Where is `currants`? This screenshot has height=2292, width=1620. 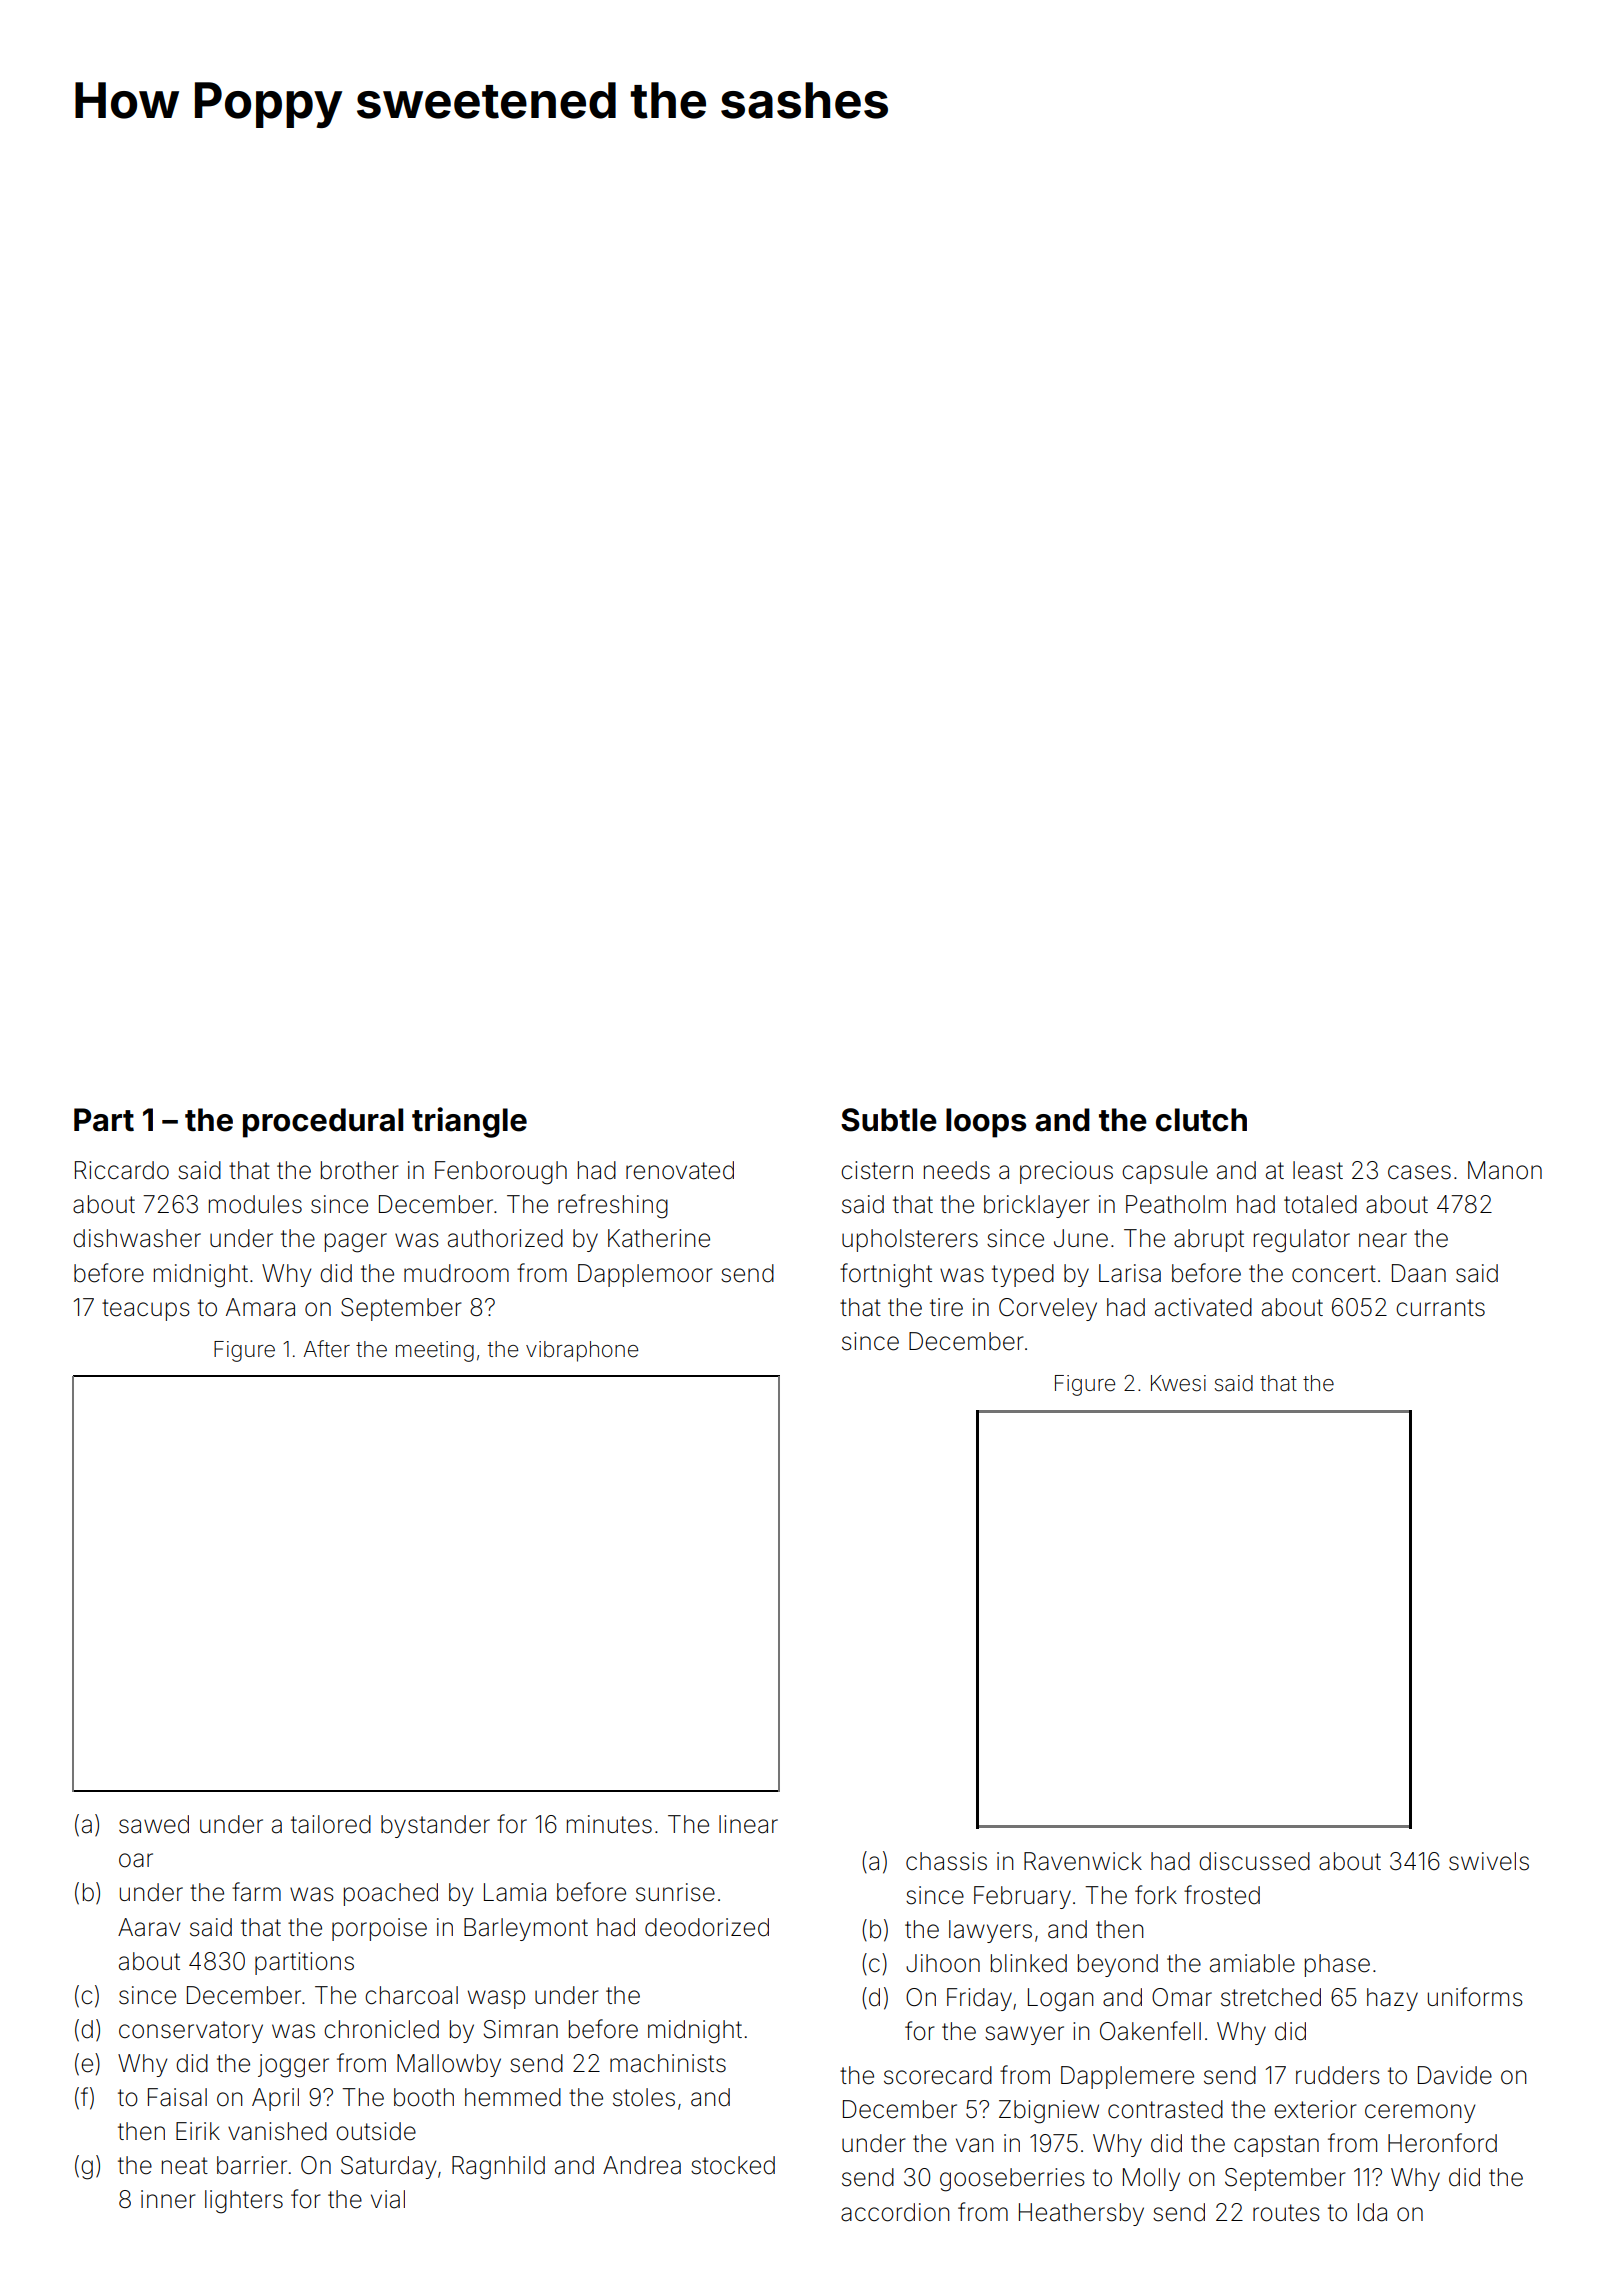
currants is located at coordinates (1440, 1308).
